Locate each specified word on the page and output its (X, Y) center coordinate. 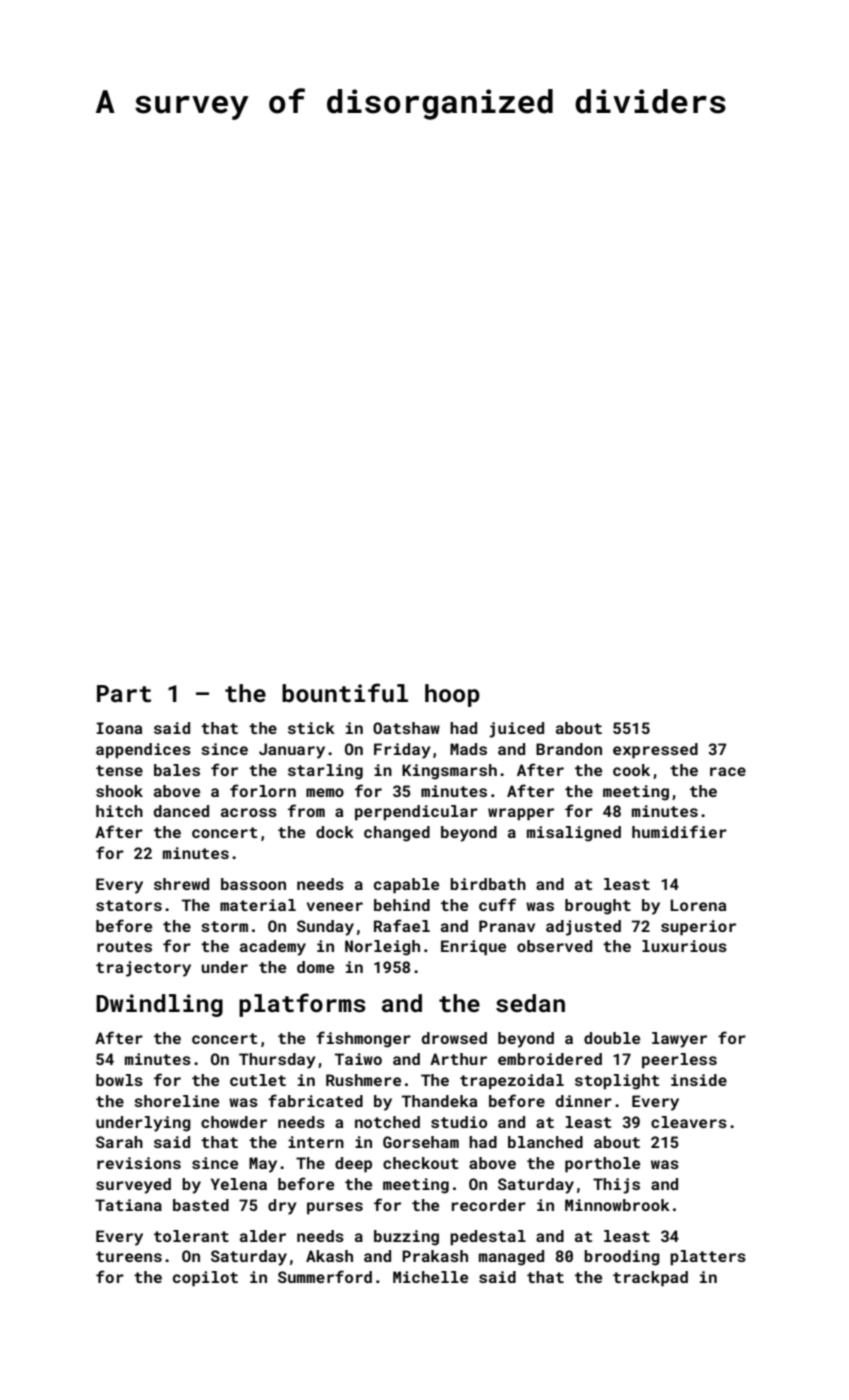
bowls (119, 1080)
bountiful (345, 692)
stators (129, 905)
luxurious (684, 946)
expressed (655, 751)
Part (124, 694)
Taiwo (358, 1059)
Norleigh (382, 948)
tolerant (191, 1236)
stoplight (617, 1082)
